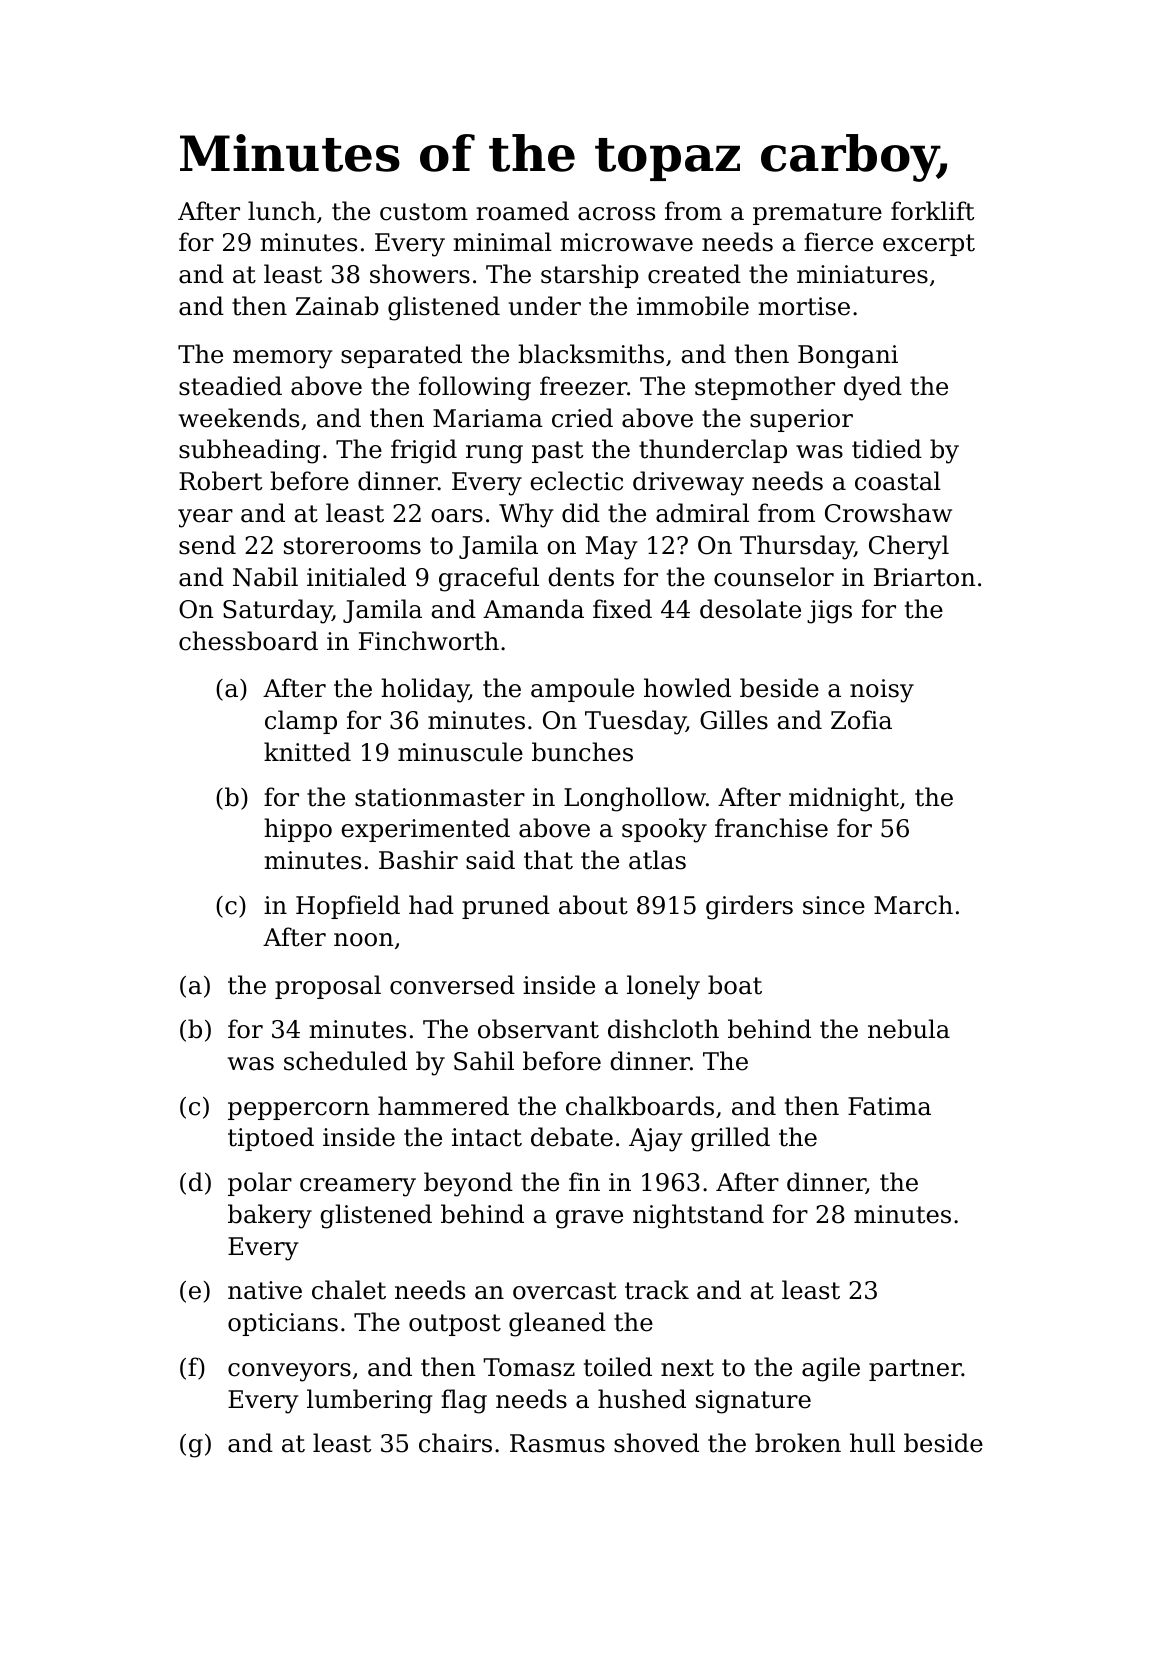  I want to click on Robert, so click(220, 481).
